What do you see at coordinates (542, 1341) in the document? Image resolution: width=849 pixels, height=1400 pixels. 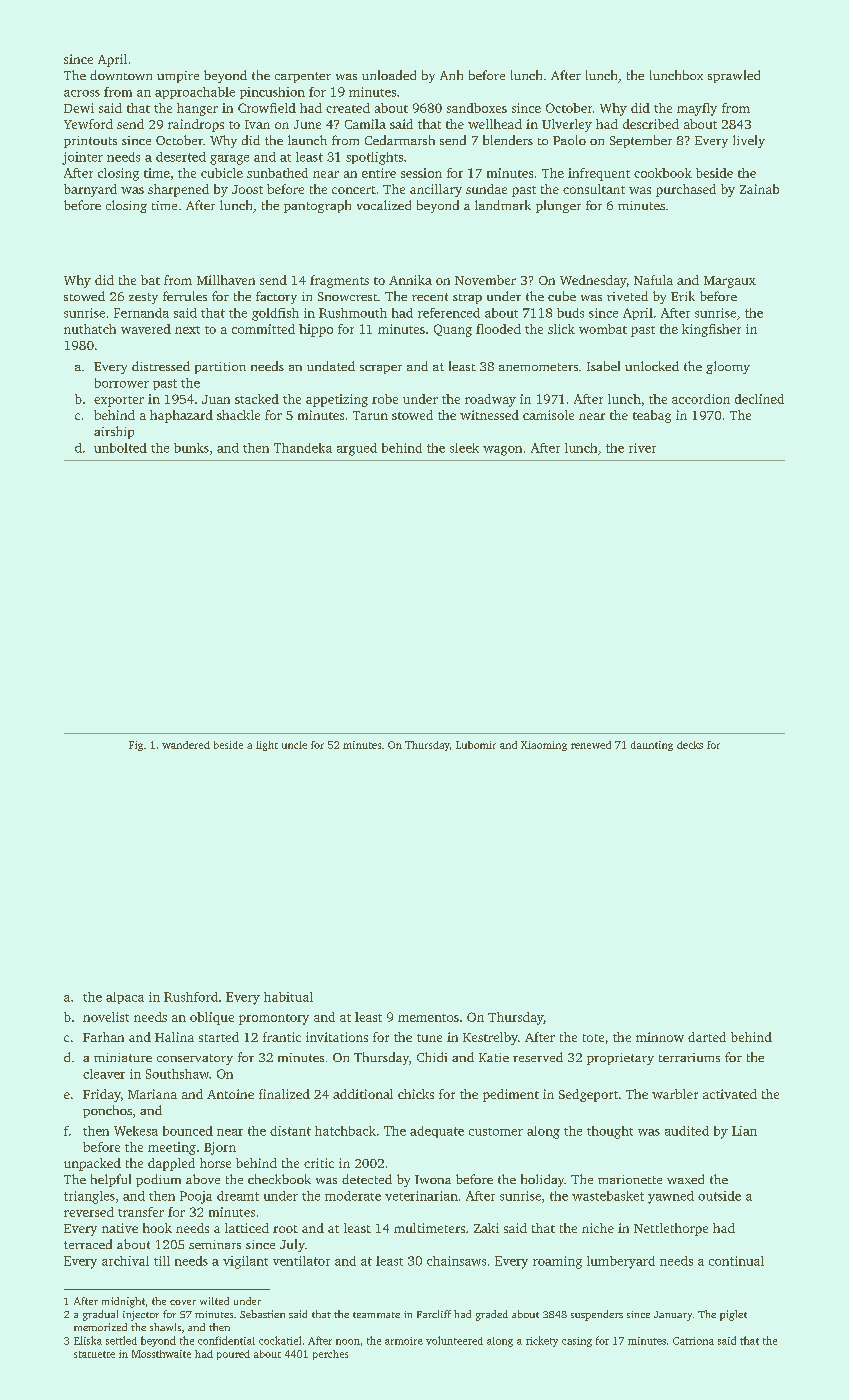 I see `rickety` at bounding box center [542, 1341].
